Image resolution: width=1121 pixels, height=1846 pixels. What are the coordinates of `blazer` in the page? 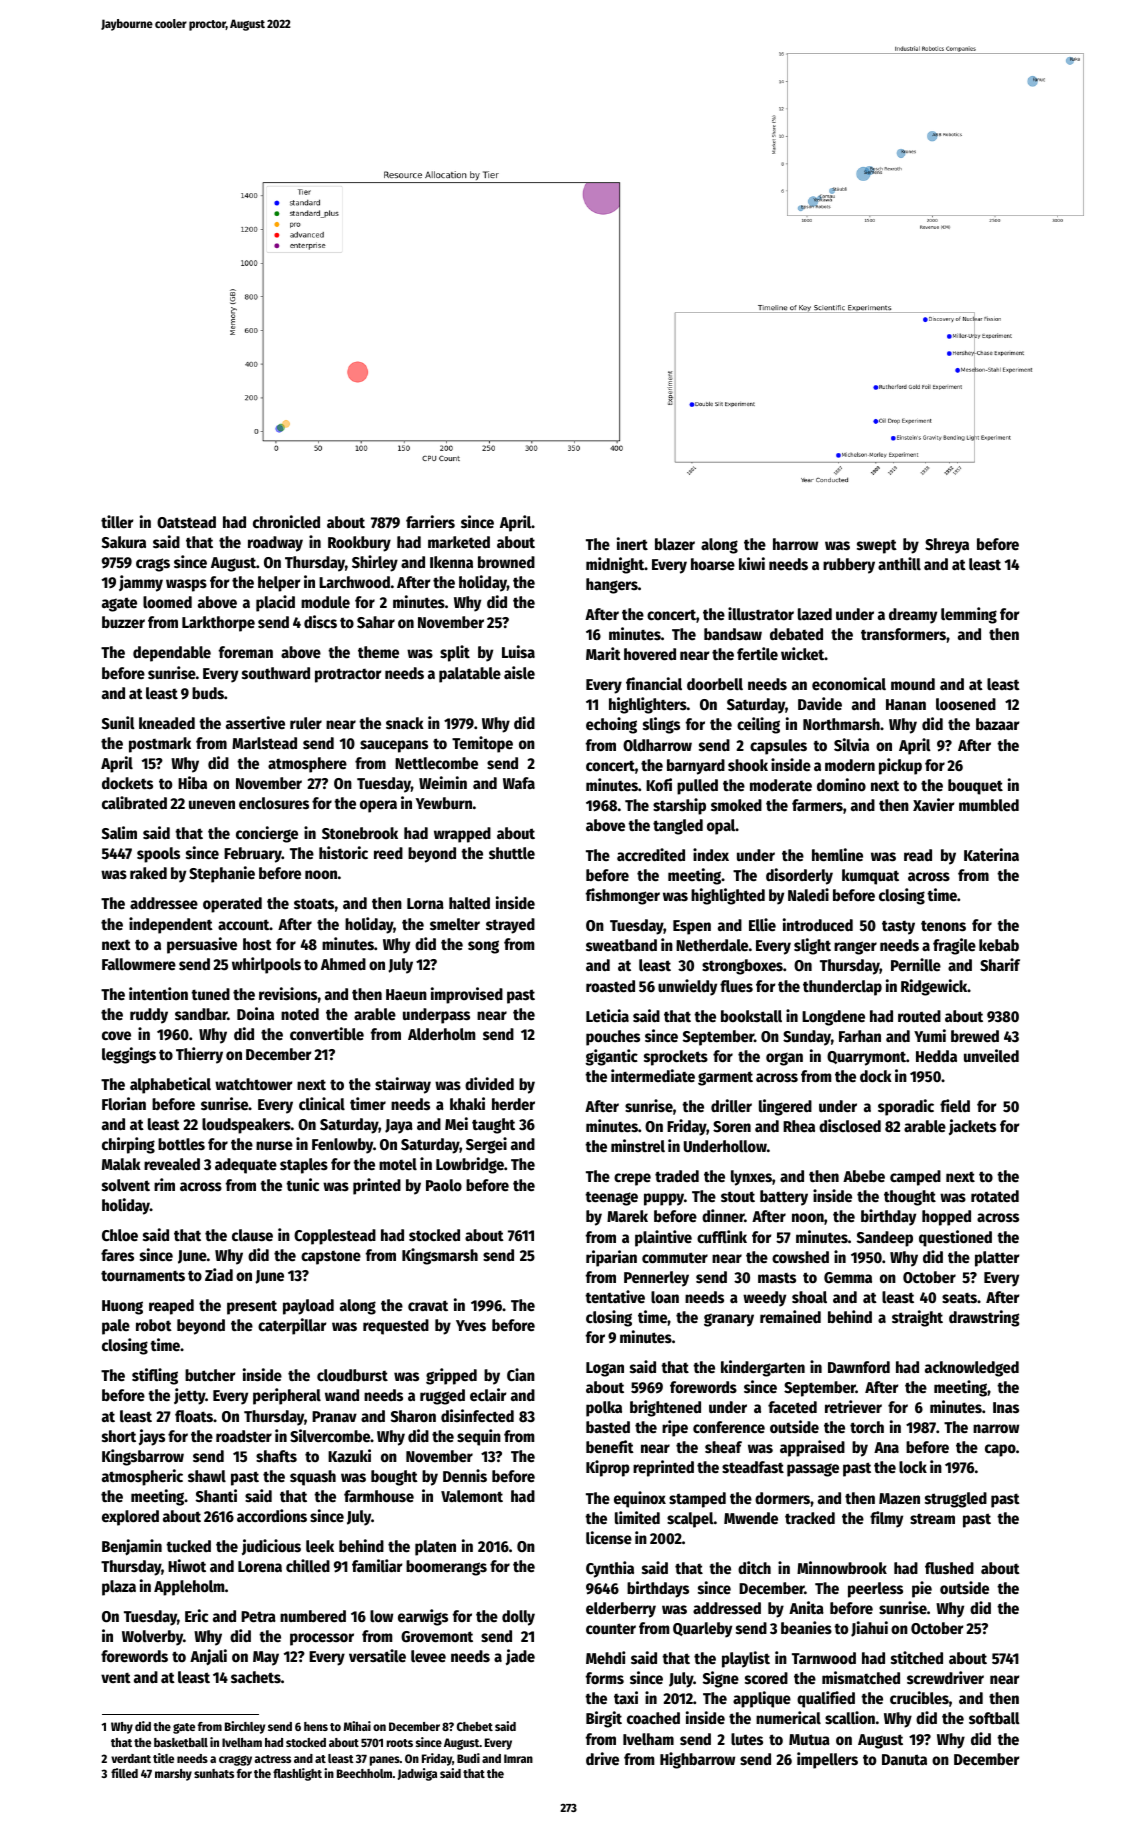 It's located at (675, 544).
